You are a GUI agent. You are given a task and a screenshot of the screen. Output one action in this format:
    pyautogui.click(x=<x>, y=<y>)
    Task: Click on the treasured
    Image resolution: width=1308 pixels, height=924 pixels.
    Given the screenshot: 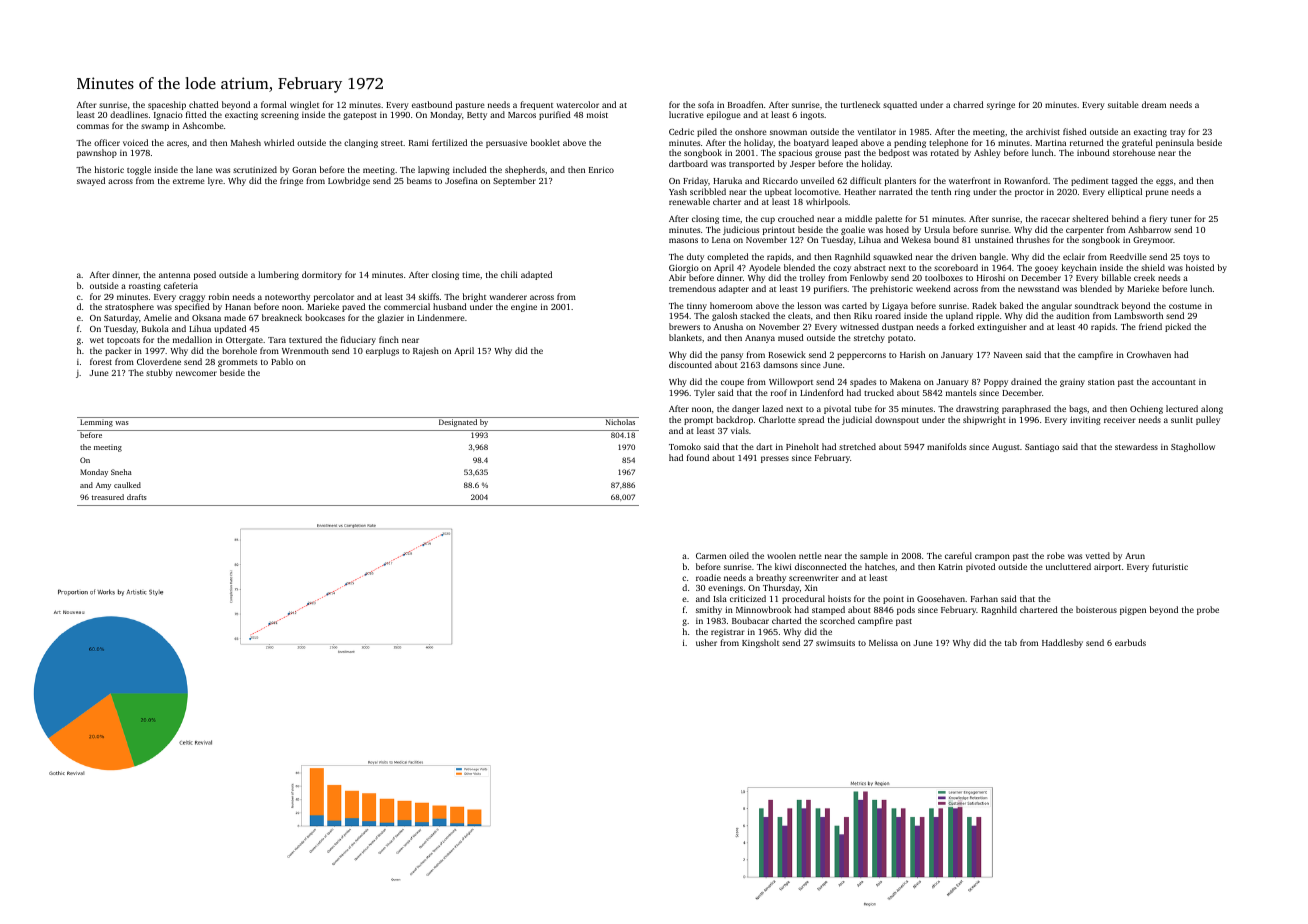 What is the action you would take?
    pyautogui.click(x=108, y=497)
